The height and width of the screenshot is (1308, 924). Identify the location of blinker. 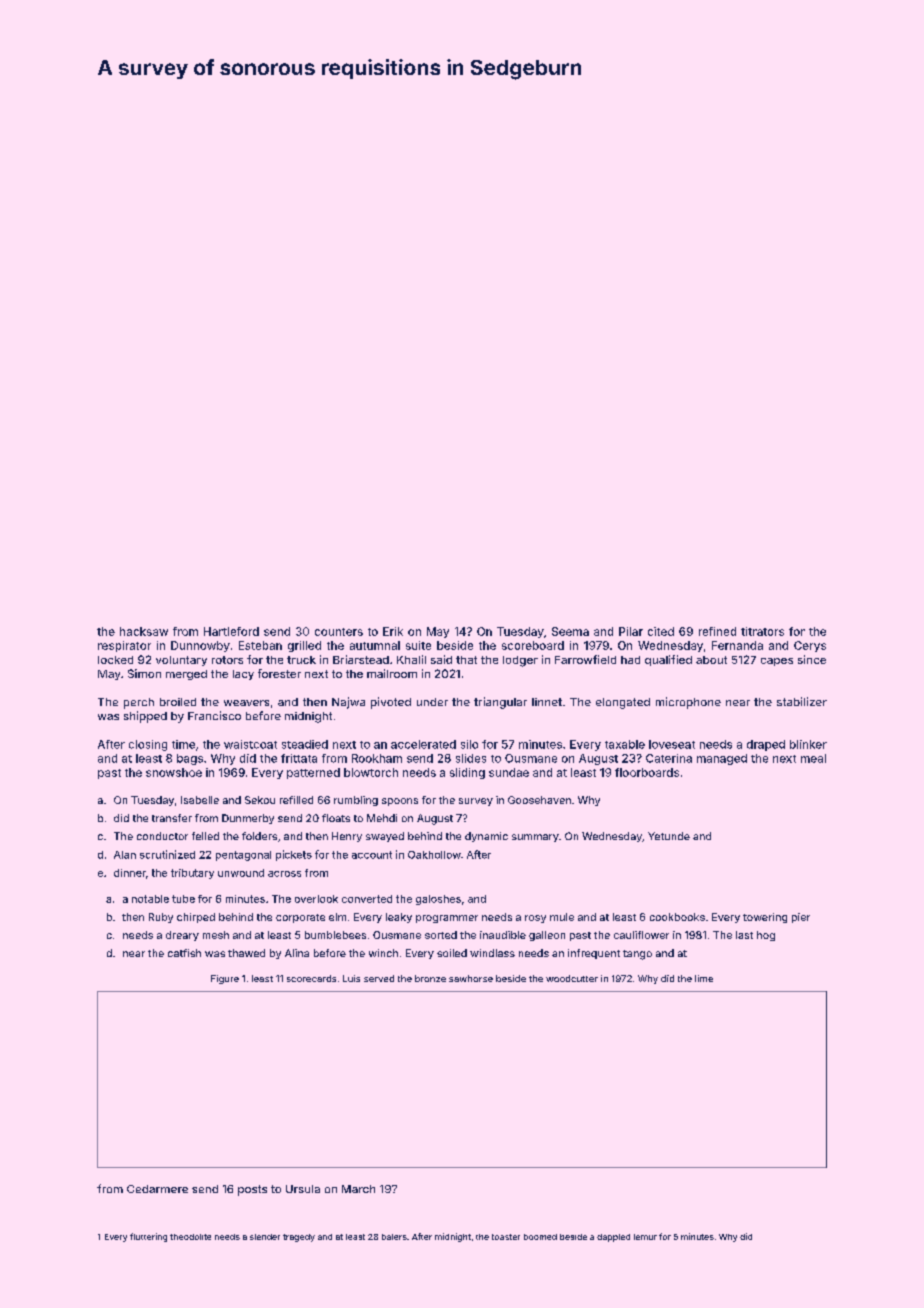
(808, 744).
